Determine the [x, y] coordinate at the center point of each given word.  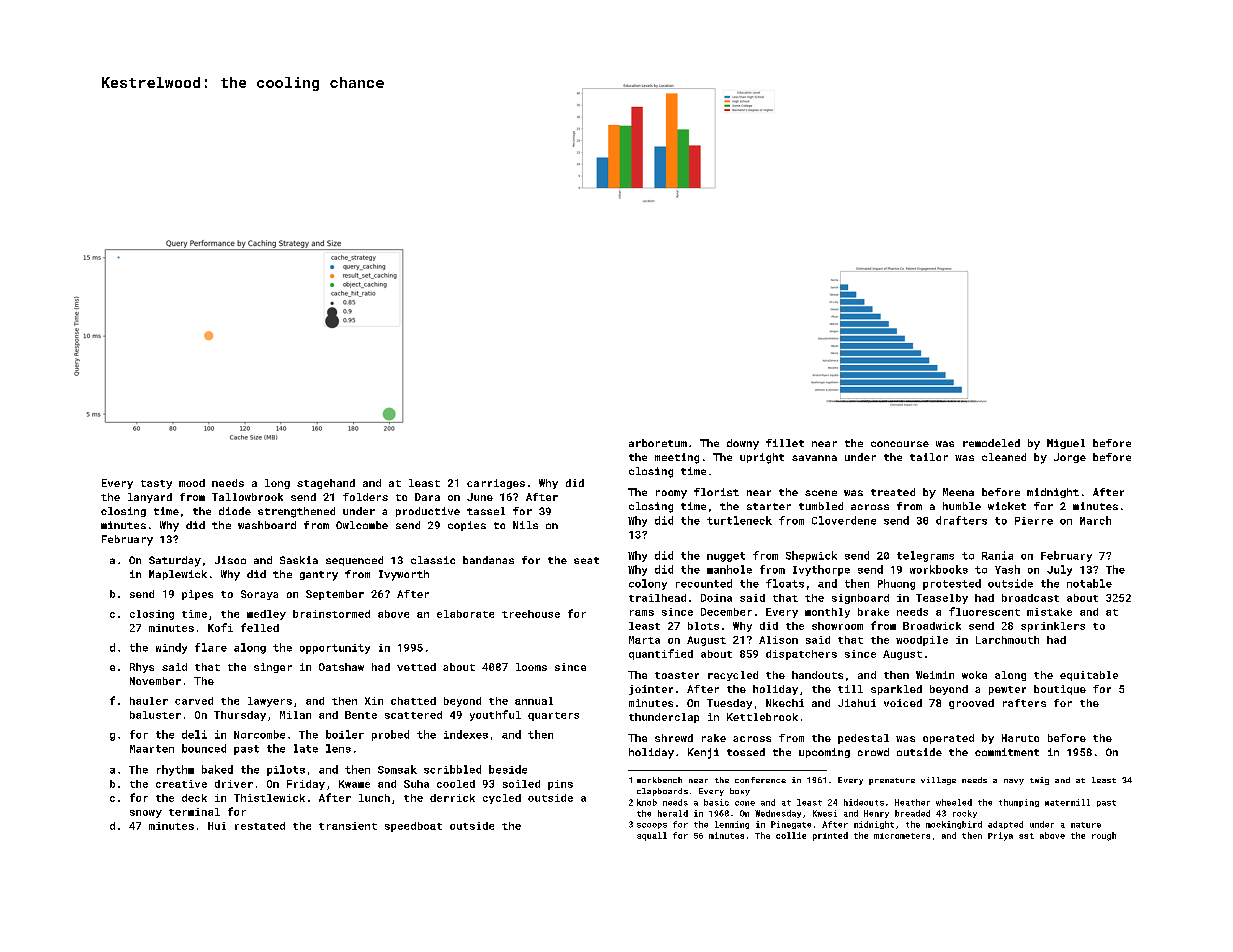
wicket [1007, 506]
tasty [156, 484]
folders [365, 497]
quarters [553, 716]
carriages [496, 484]
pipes [197, 595]
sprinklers [1053, 627]
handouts [817, 675]
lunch [374, 798]
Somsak [397, 769]
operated [948, 739]
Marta [644, 640]
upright [762, 458]
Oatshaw [341, 667]
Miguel [1066, 444]
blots [703, 626]
